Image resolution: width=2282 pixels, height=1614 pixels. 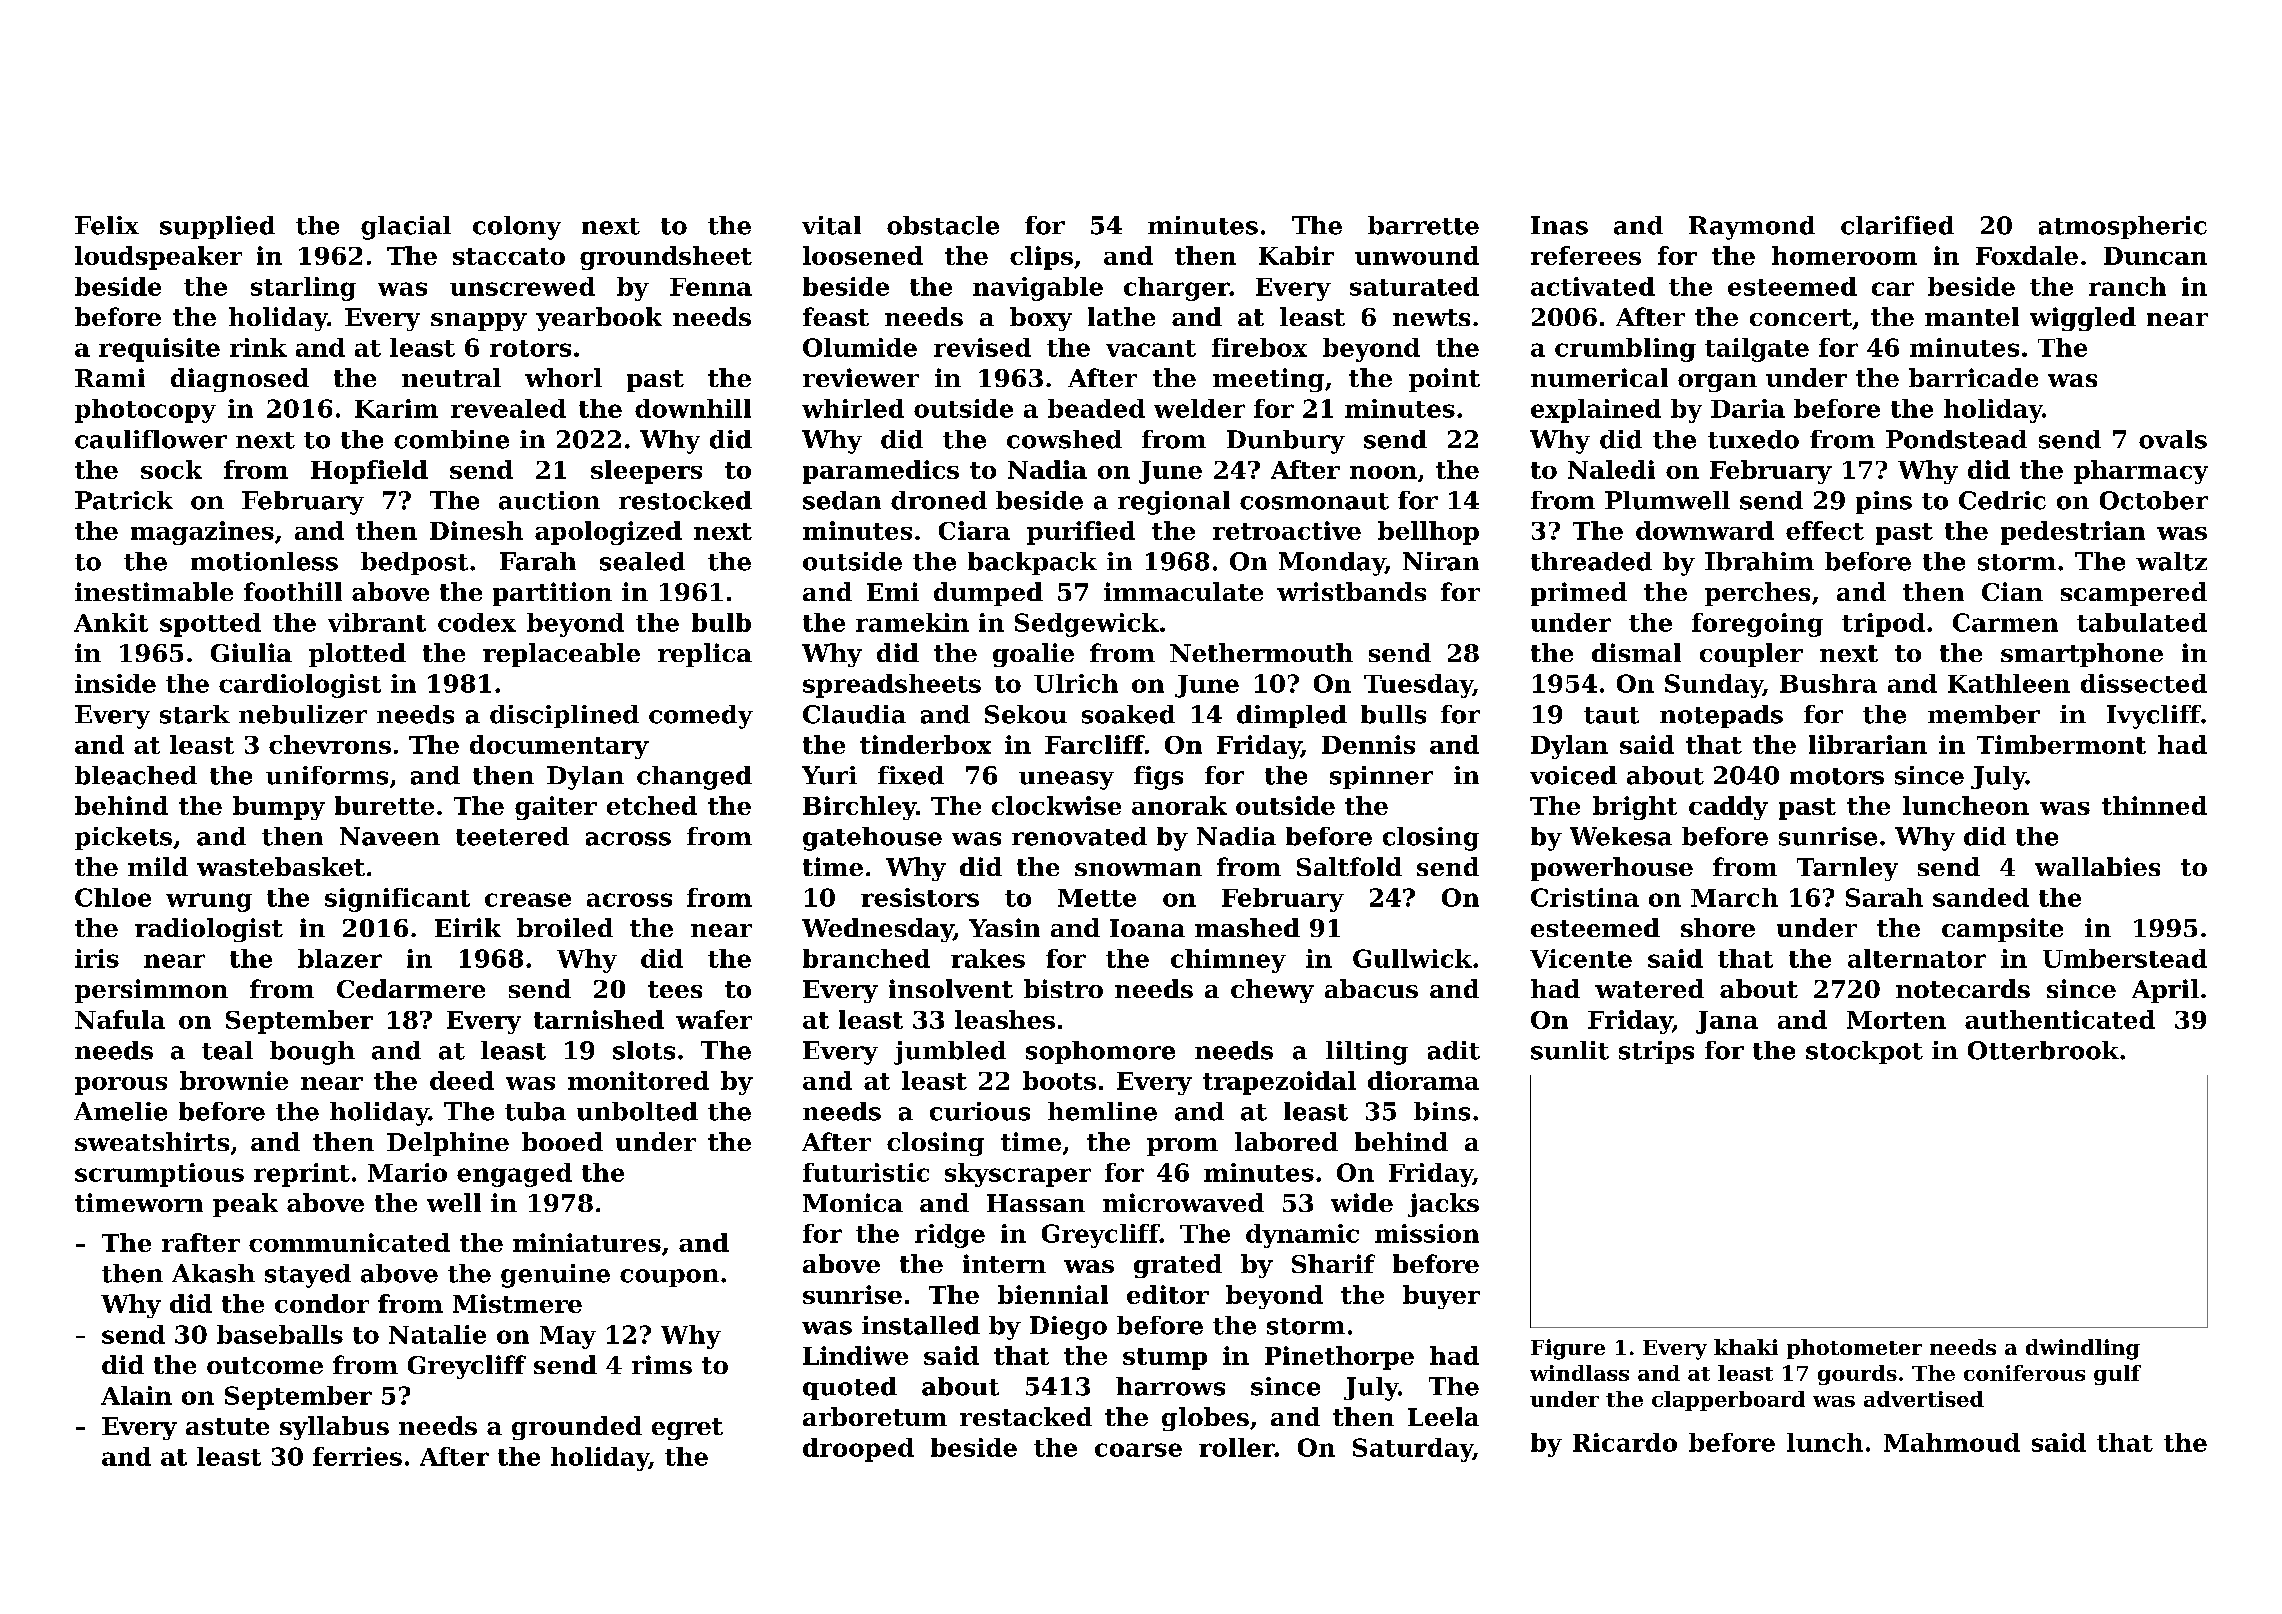 I want to click on scampered, so click(x=2134, y=594).
